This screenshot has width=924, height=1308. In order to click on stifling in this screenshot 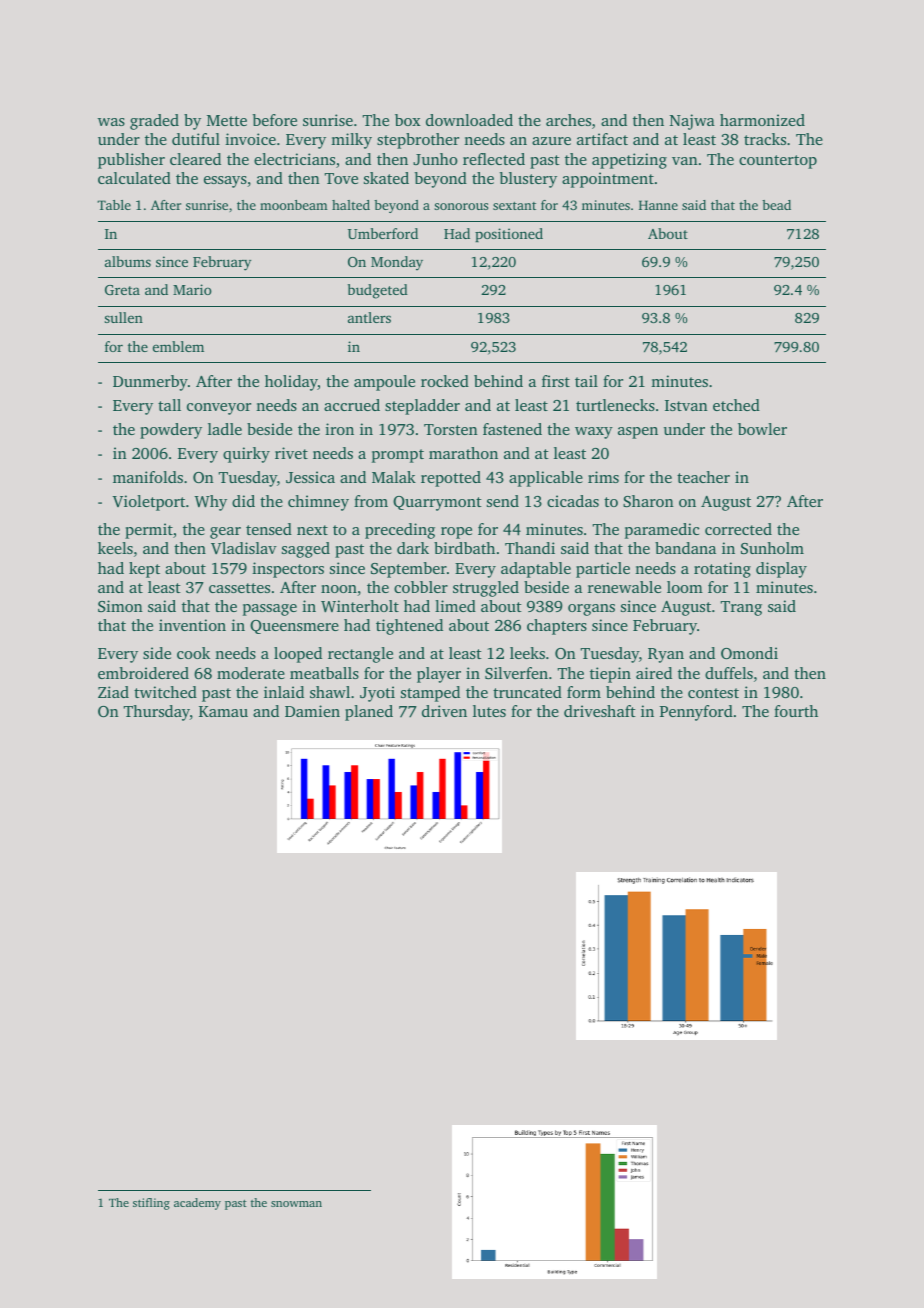, I will do `click(151, 1204)`.
